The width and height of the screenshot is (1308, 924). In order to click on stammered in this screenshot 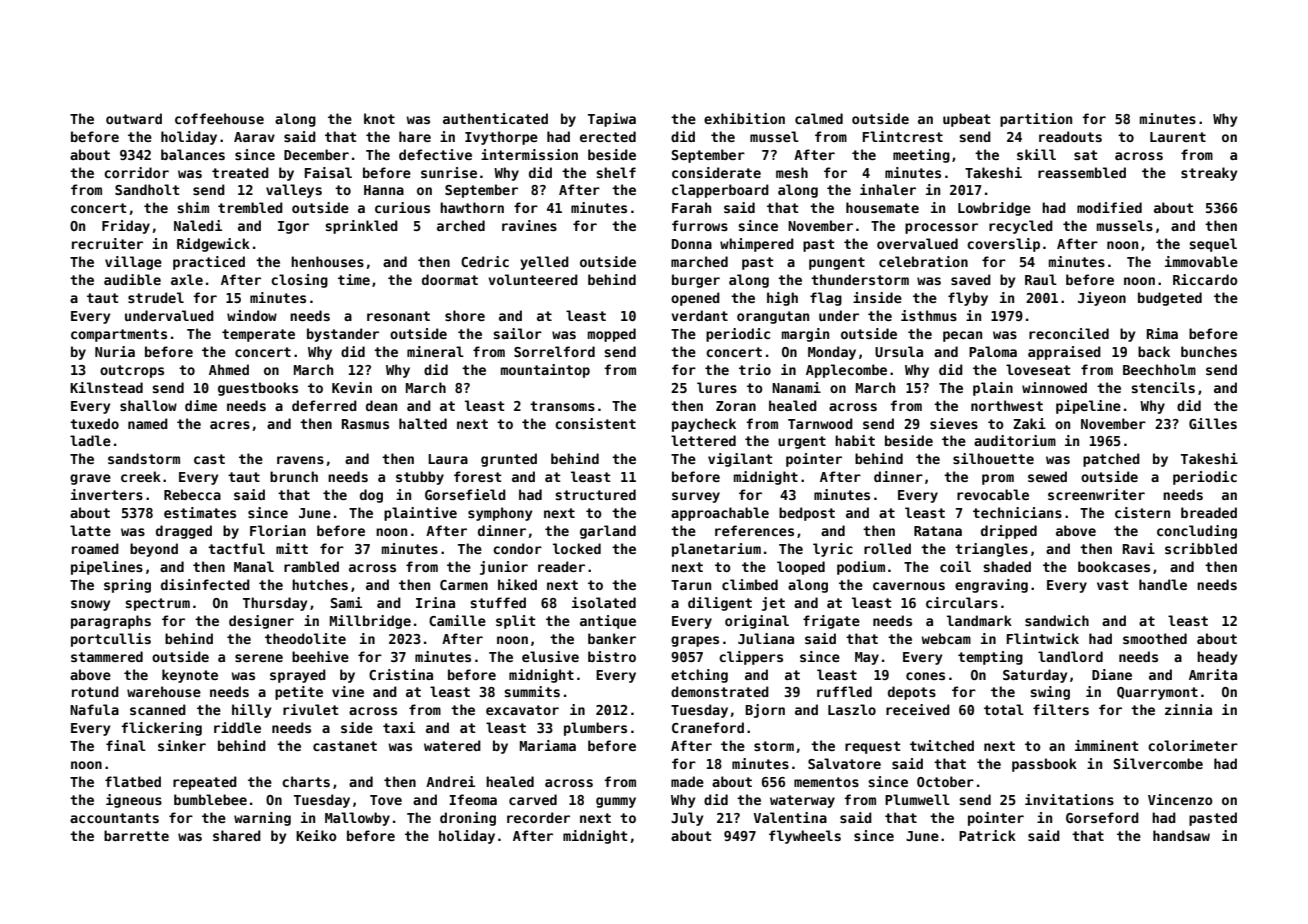, I will do `click(107, 656)`.
